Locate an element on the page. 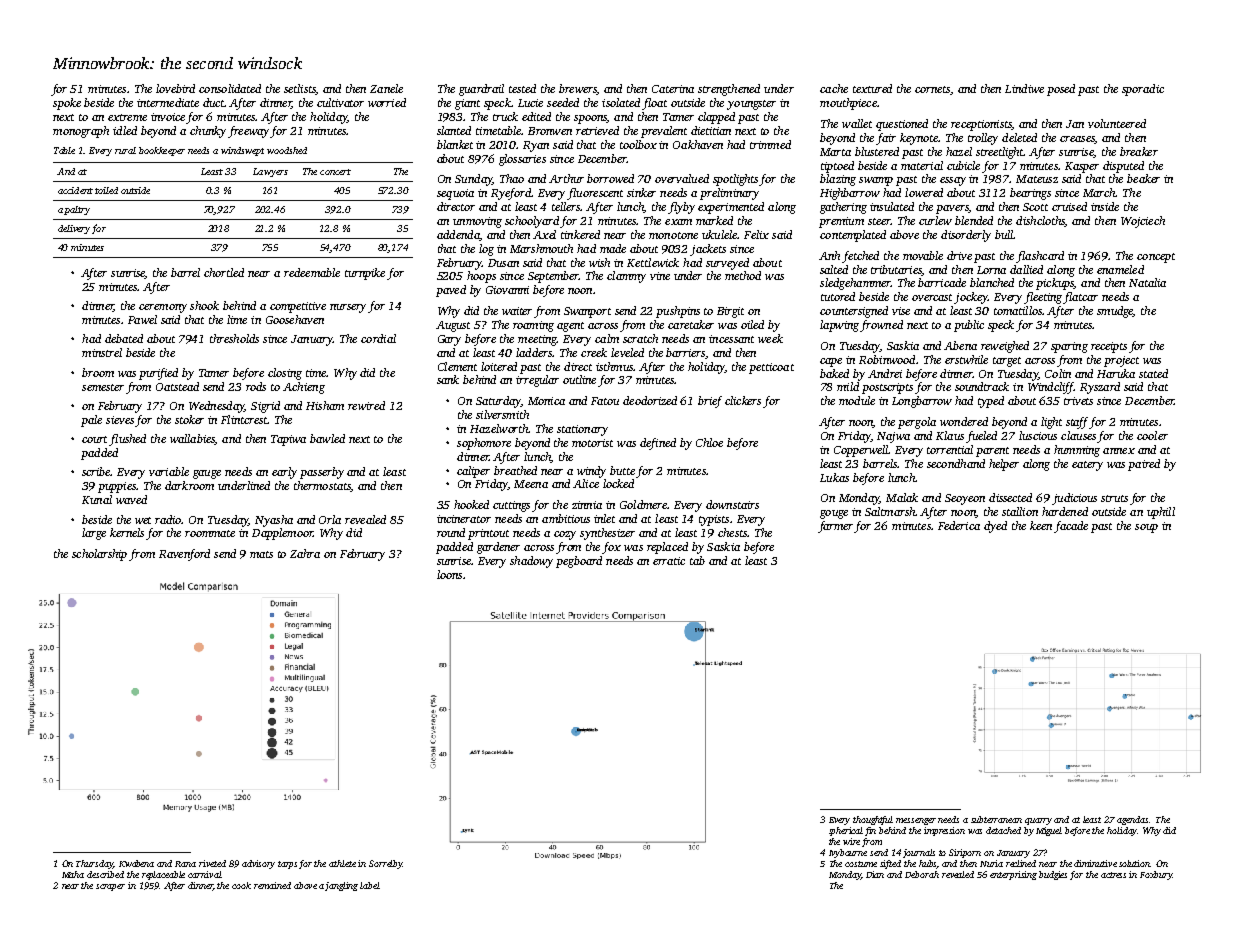 The image size is (1233, 952). dyed is located at coordinates (995, 527).
